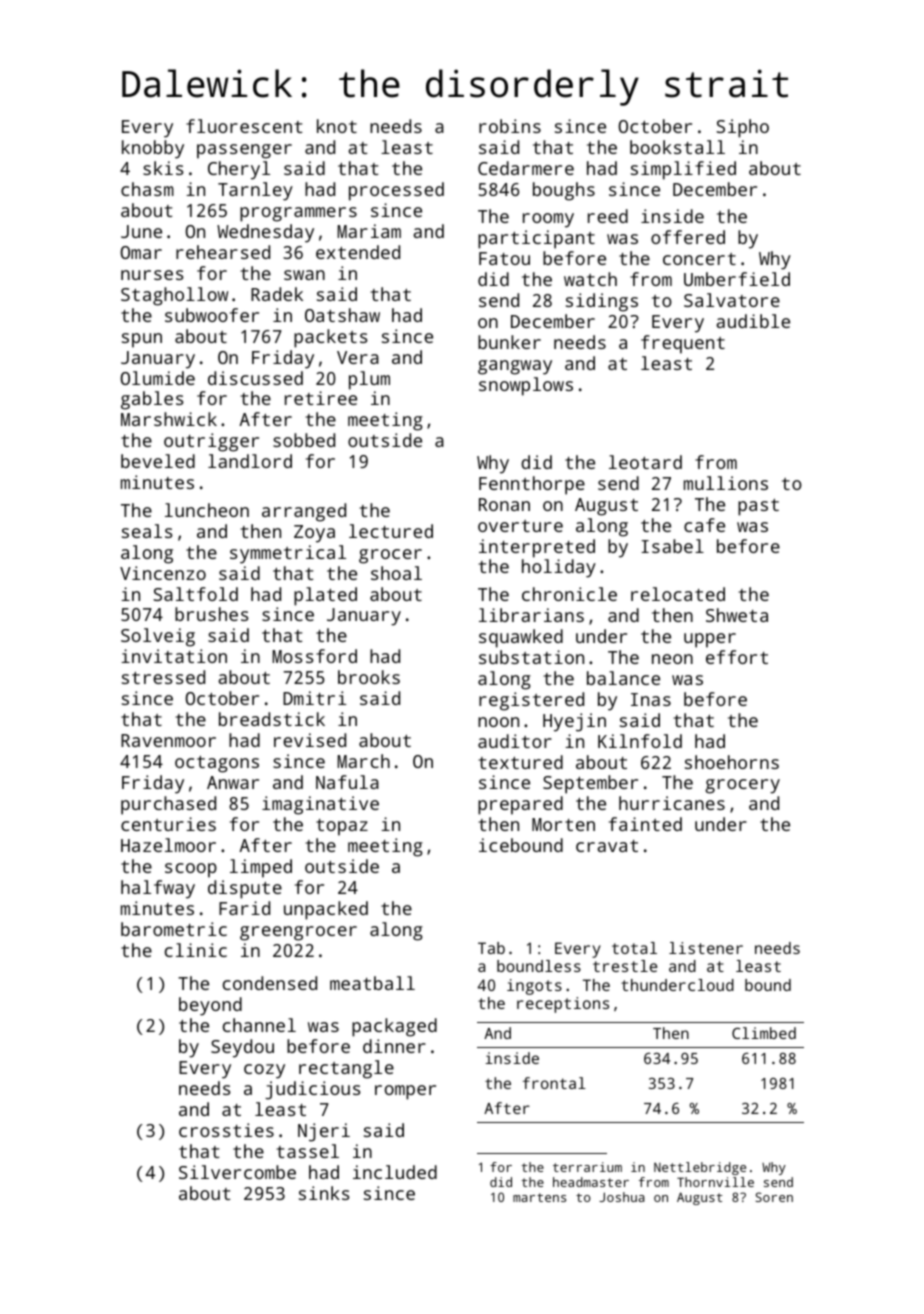 This screenshot has height=1314, width=924. I want to click on Sipho, so click(742, 128).
